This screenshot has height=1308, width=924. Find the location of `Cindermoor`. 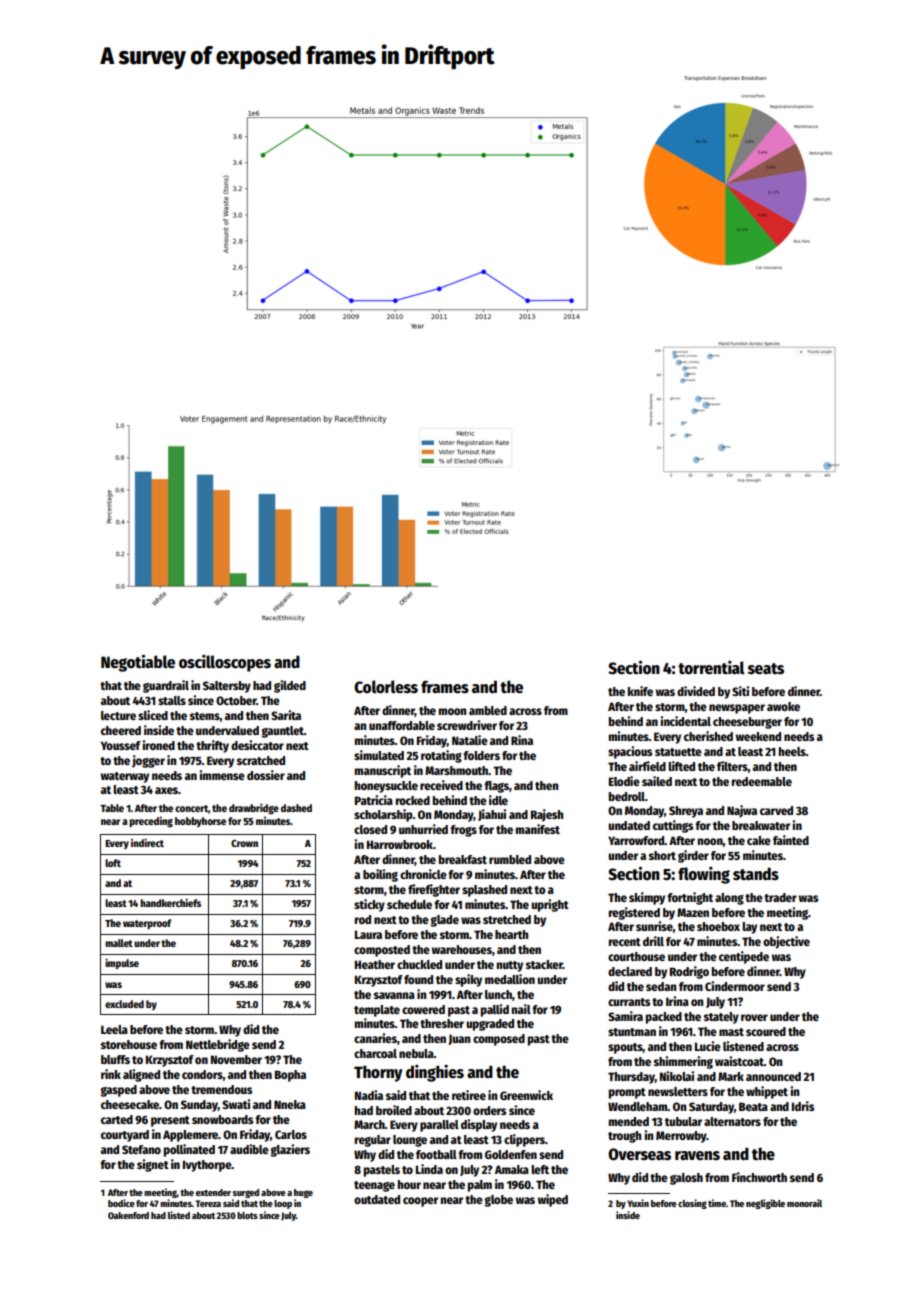

Cindermoor is located at coordinates (735, 986).
